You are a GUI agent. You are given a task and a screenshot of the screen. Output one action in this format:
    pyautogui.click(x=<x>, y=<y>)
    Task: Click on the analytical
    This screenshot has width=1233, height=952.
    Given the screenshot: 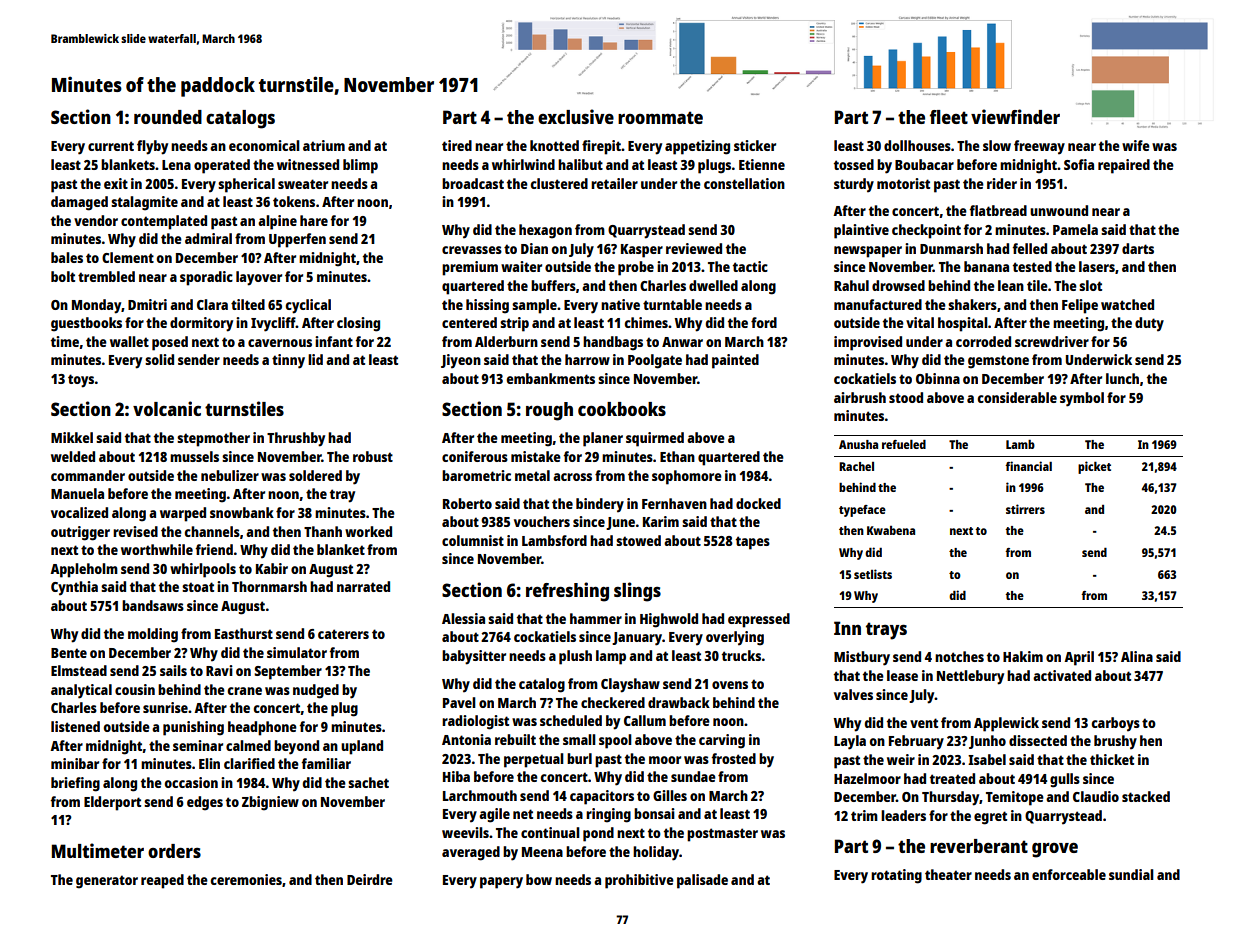 What is the action you would take?
    pyautogui.click(x=81, y=691)
